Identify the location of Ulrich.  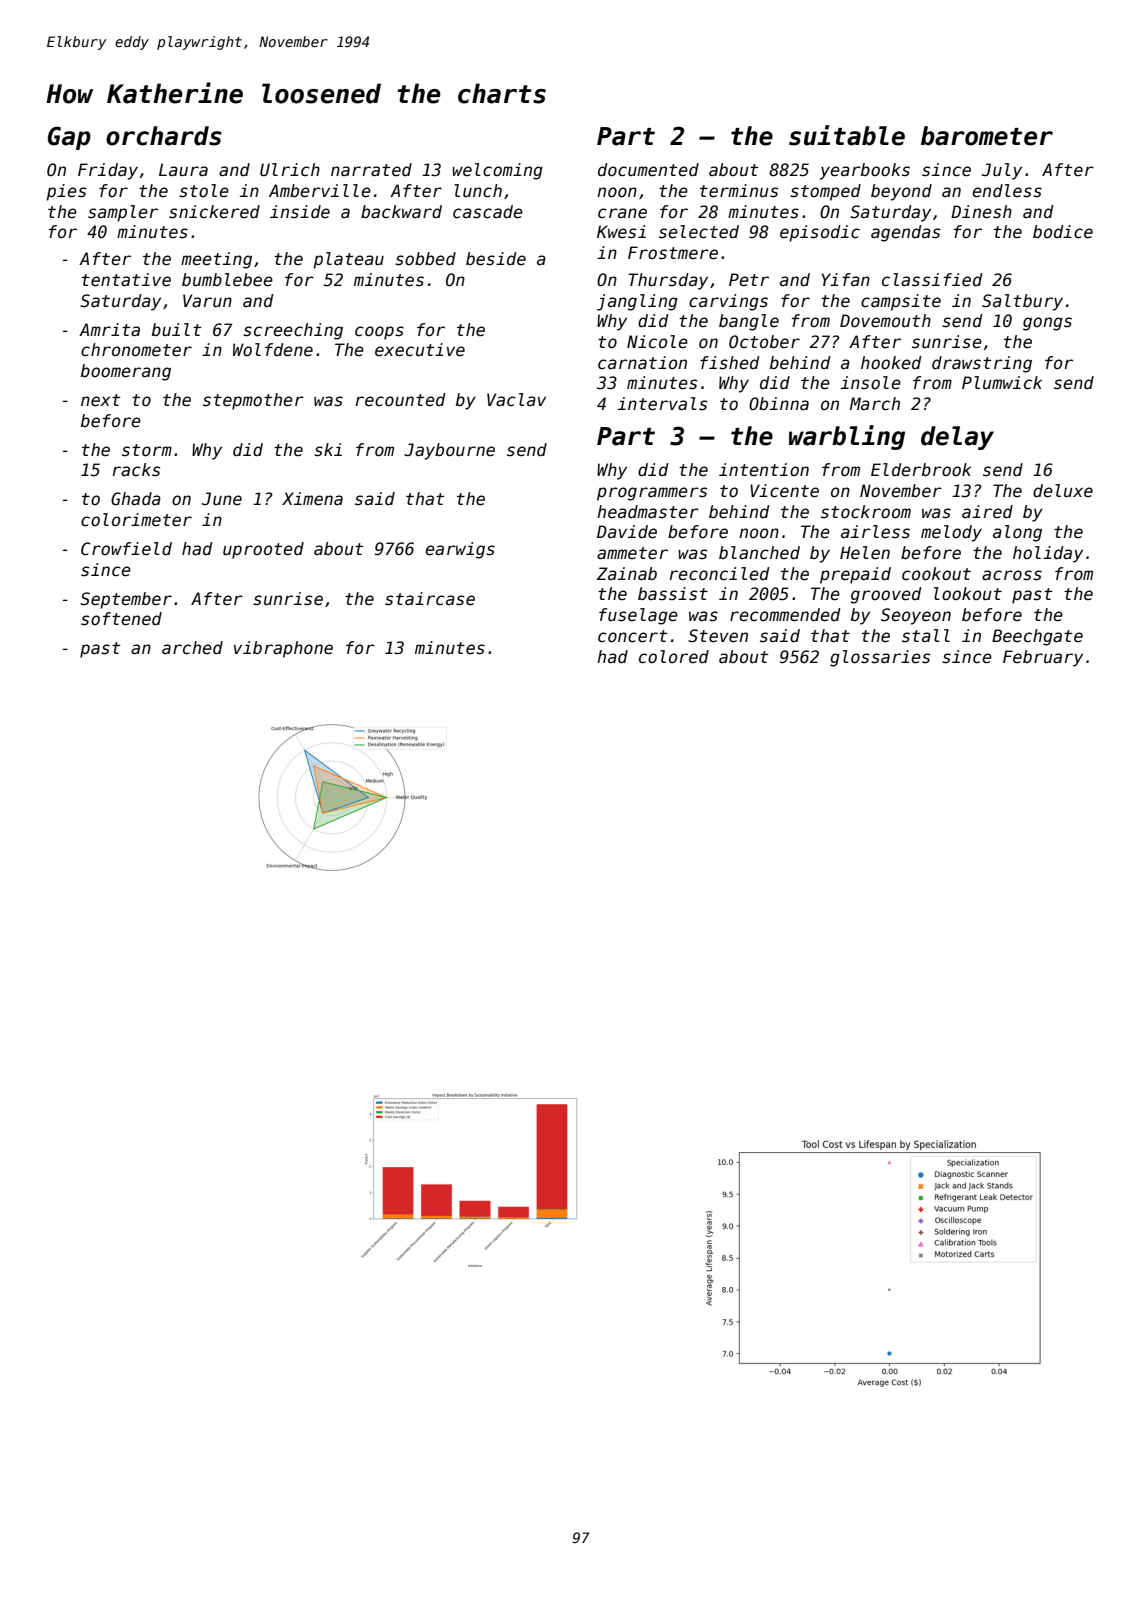
(290, 170).
